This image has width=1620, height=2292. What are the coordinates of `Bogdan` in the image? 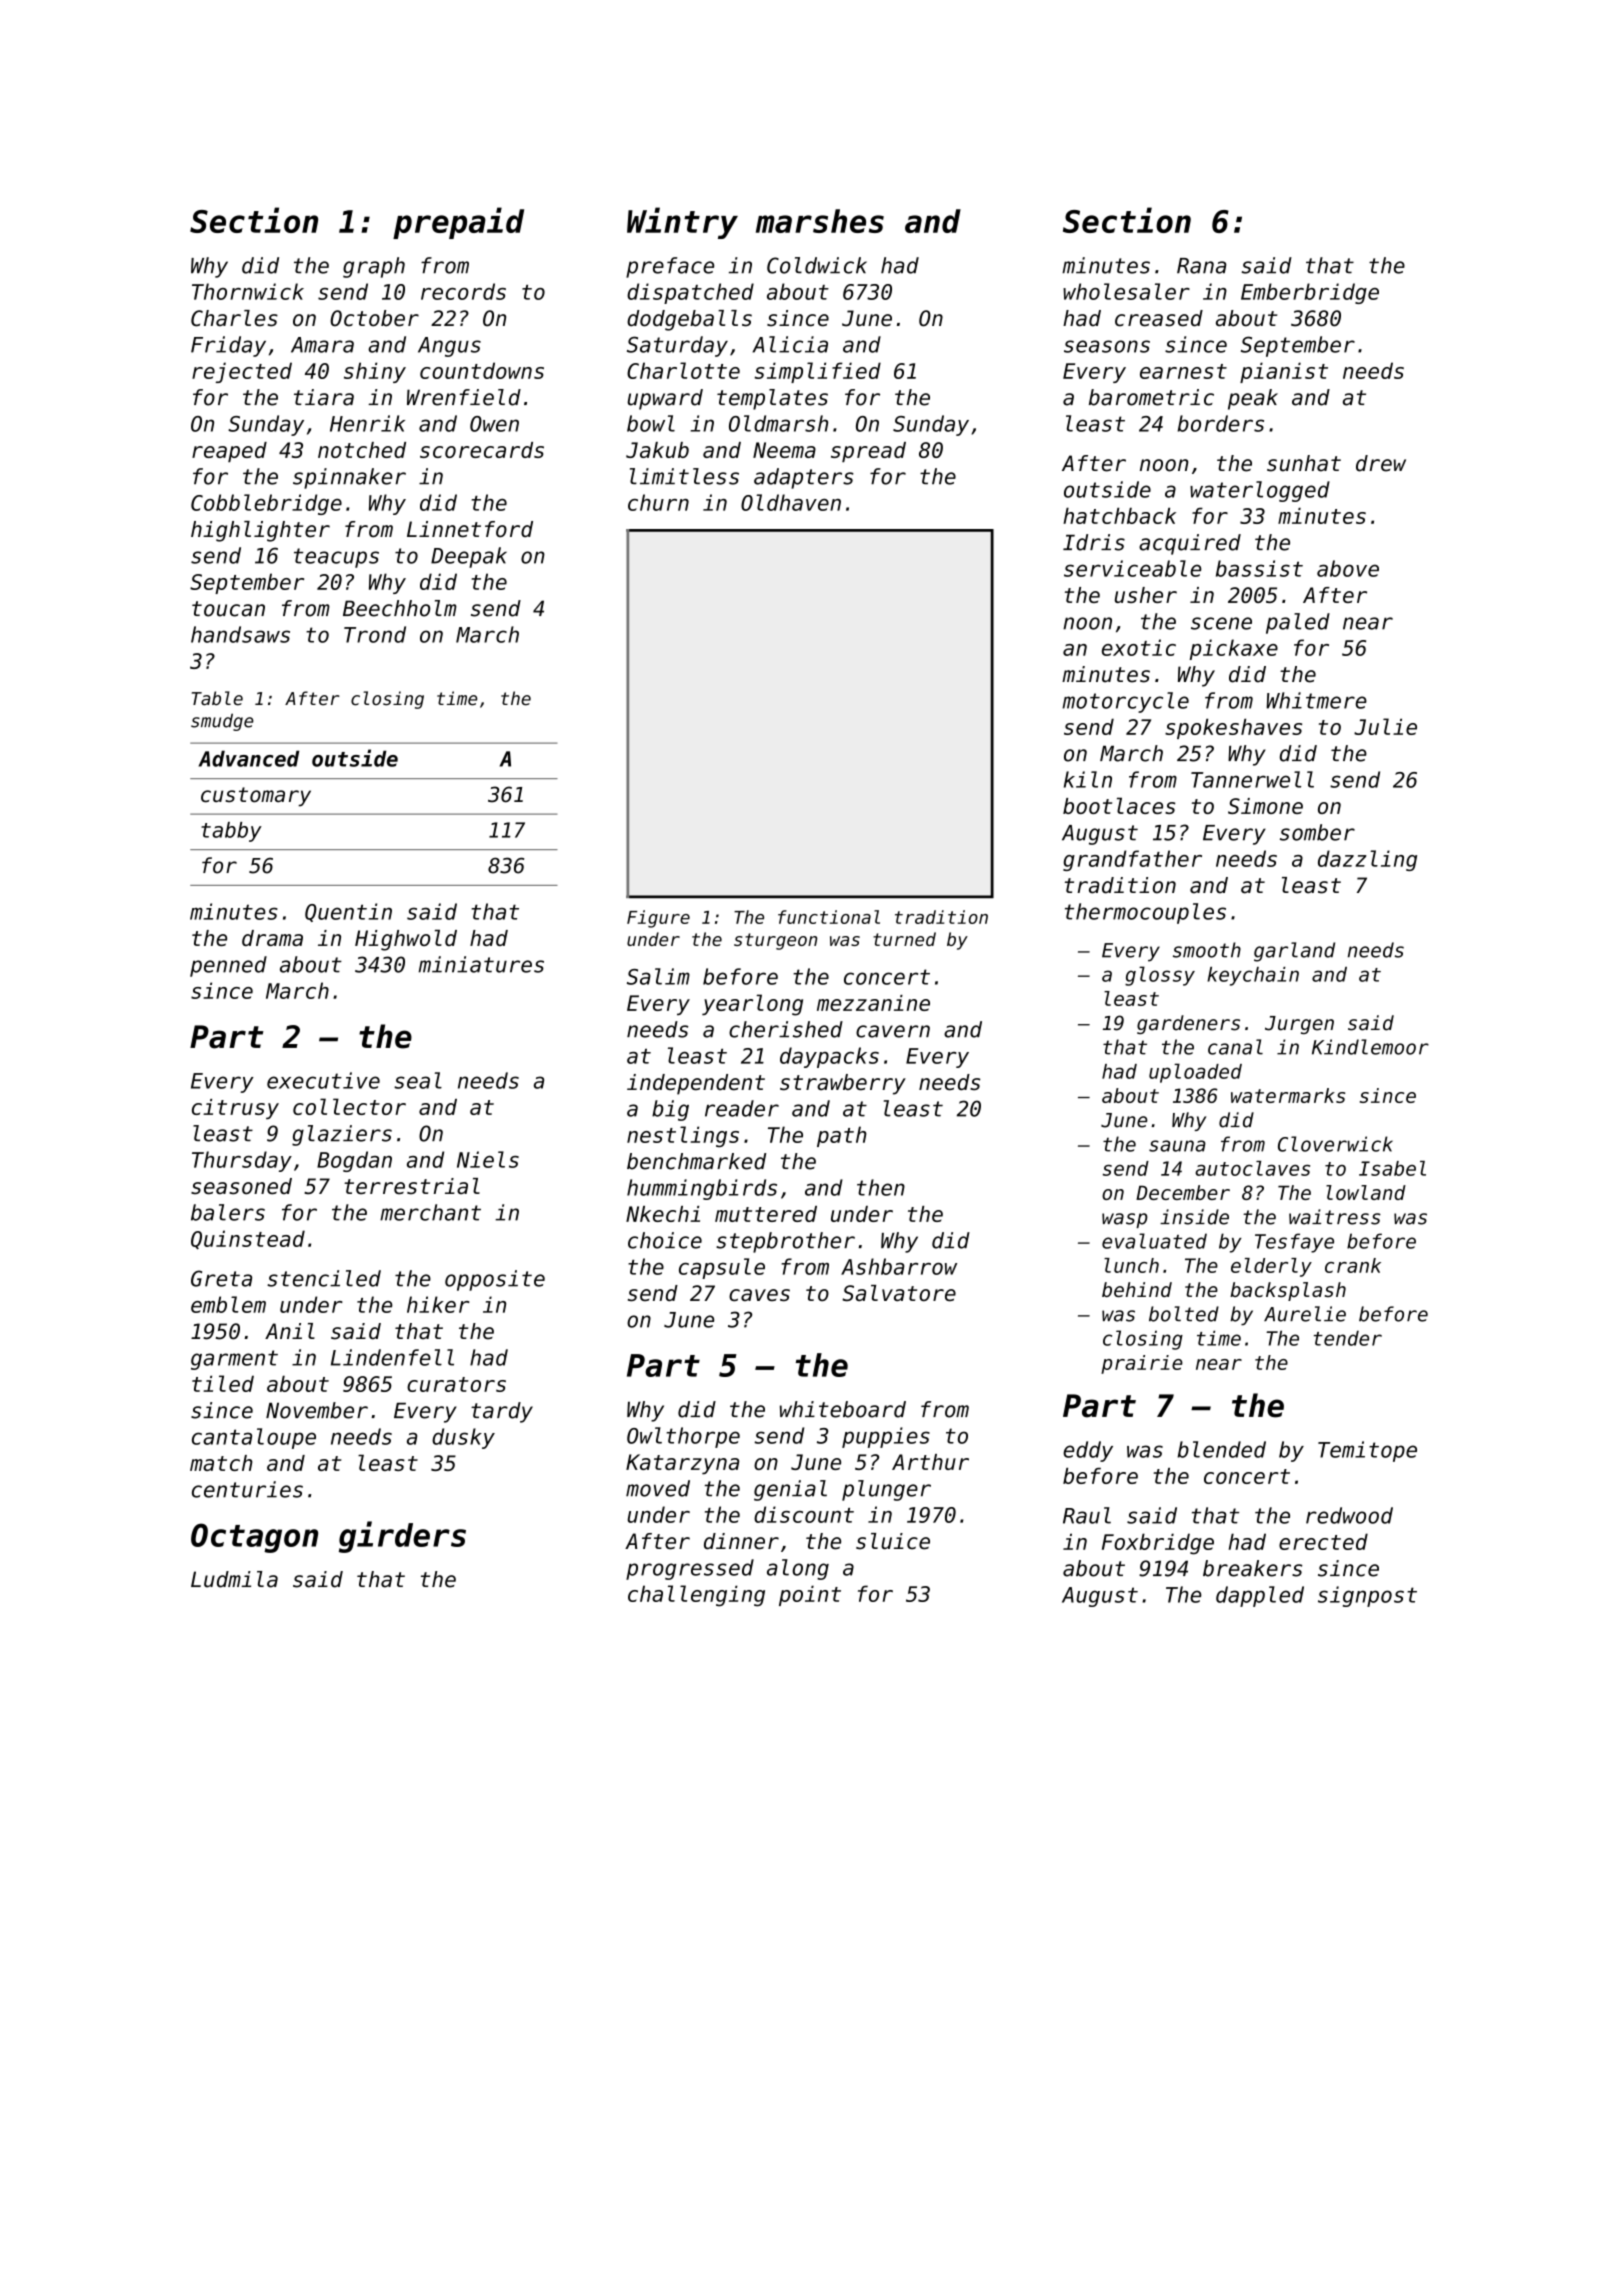 It's located at (354, 1161).
